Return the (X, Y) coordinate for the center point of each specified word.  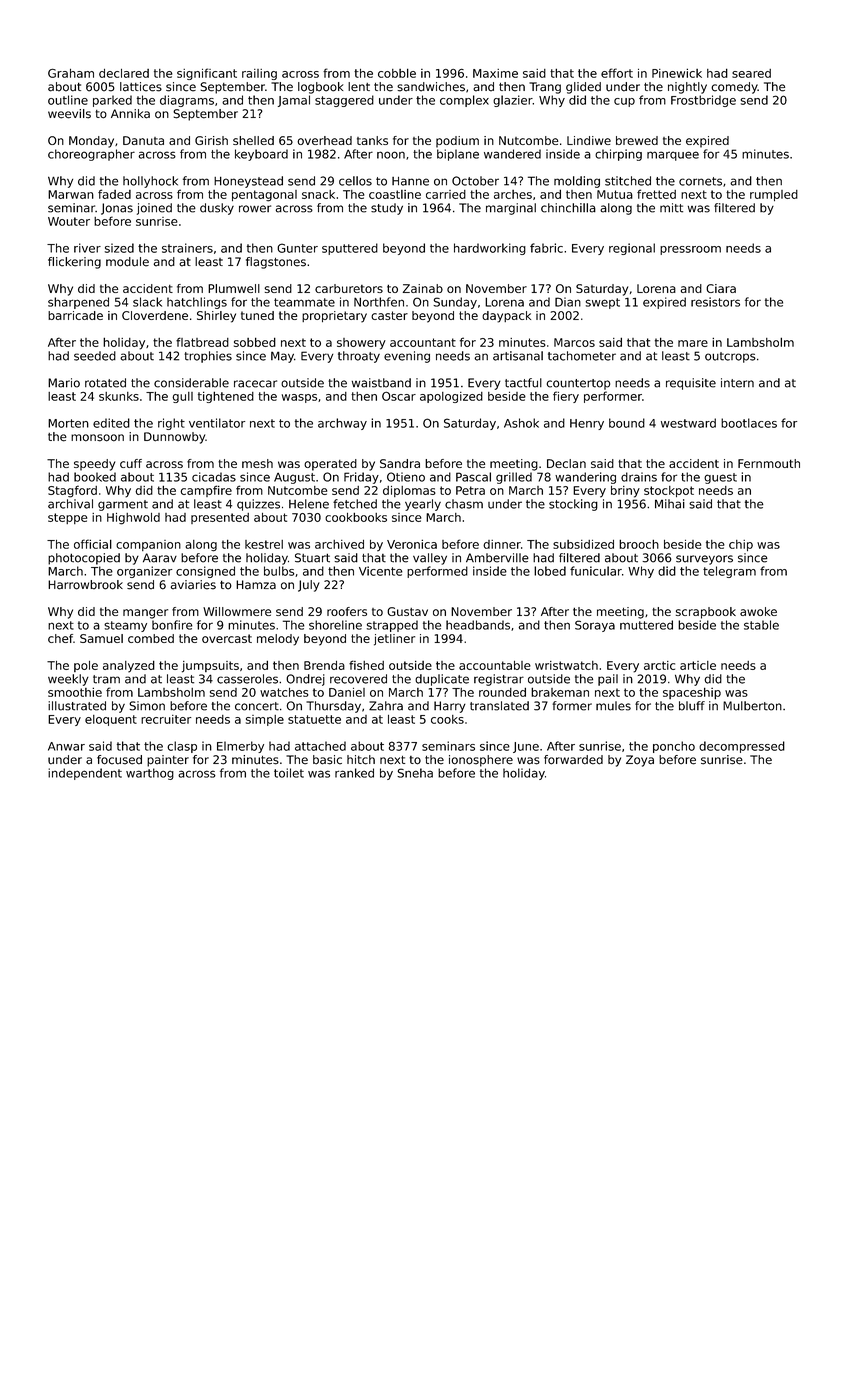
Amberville (497, 558)
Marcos (574, 342)
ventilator (217, 423)
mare (693, 343)
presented (220, 518)
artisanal (518, 356)
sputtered (350, 249)
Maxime (495, 73)
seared (751, 73)
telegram (729, 572)
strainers (187, 248)
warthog (150, 774)
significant (207, 74)
